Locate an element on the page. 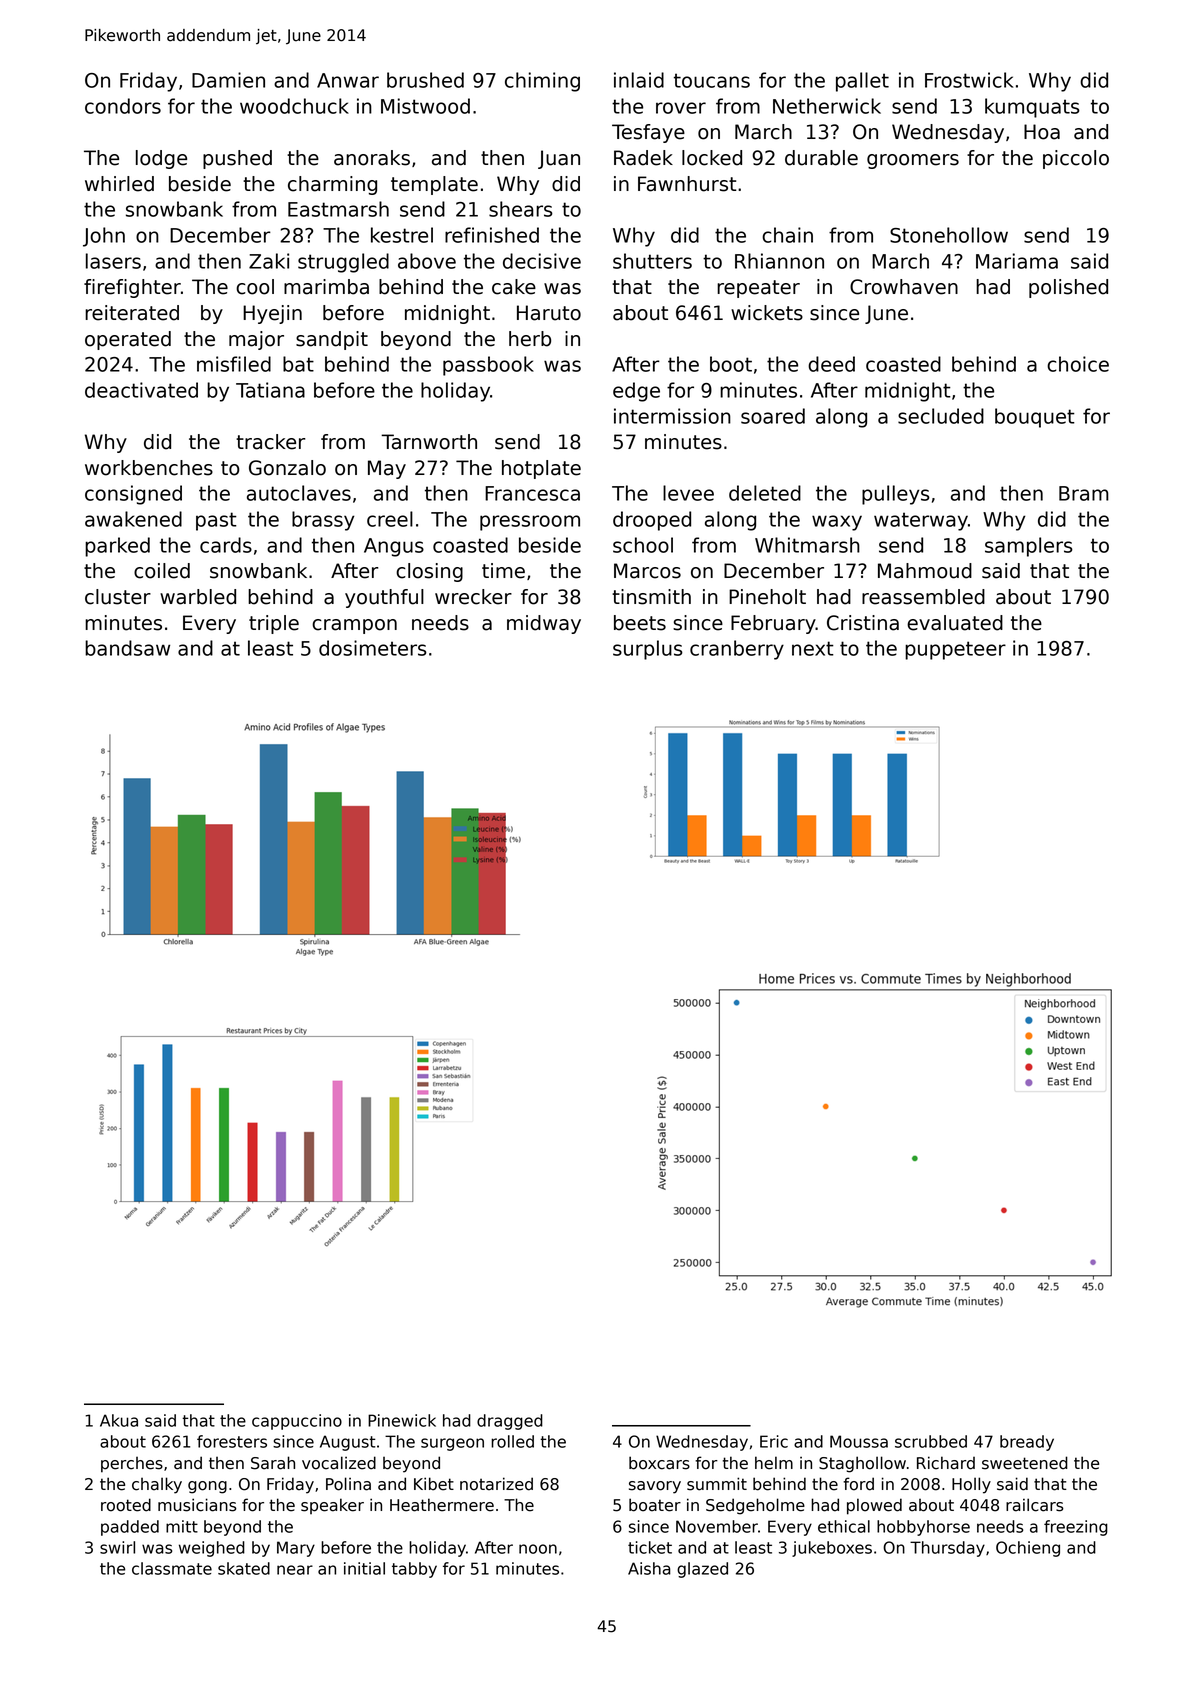  samplers is located at coordinates (1029, 547).
